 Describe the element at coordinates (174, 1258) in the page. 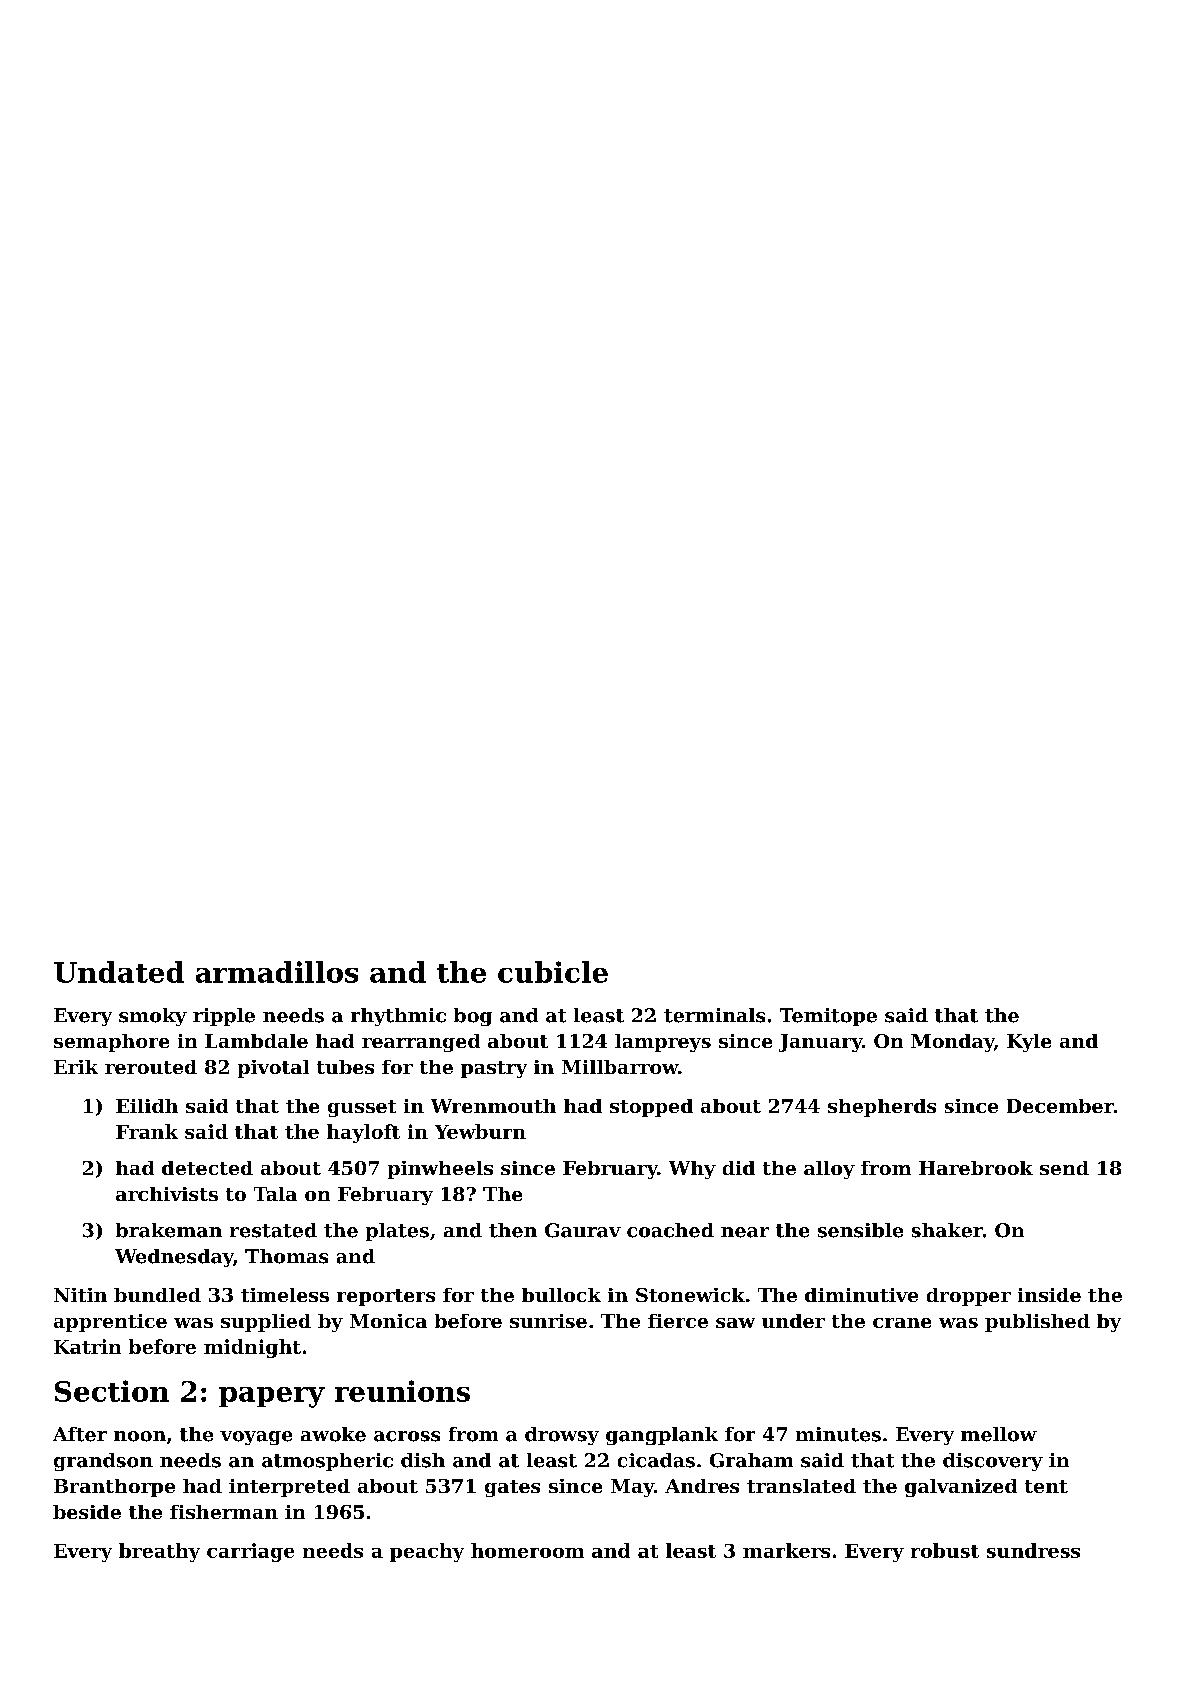

I see `Wednesday` at that location.
